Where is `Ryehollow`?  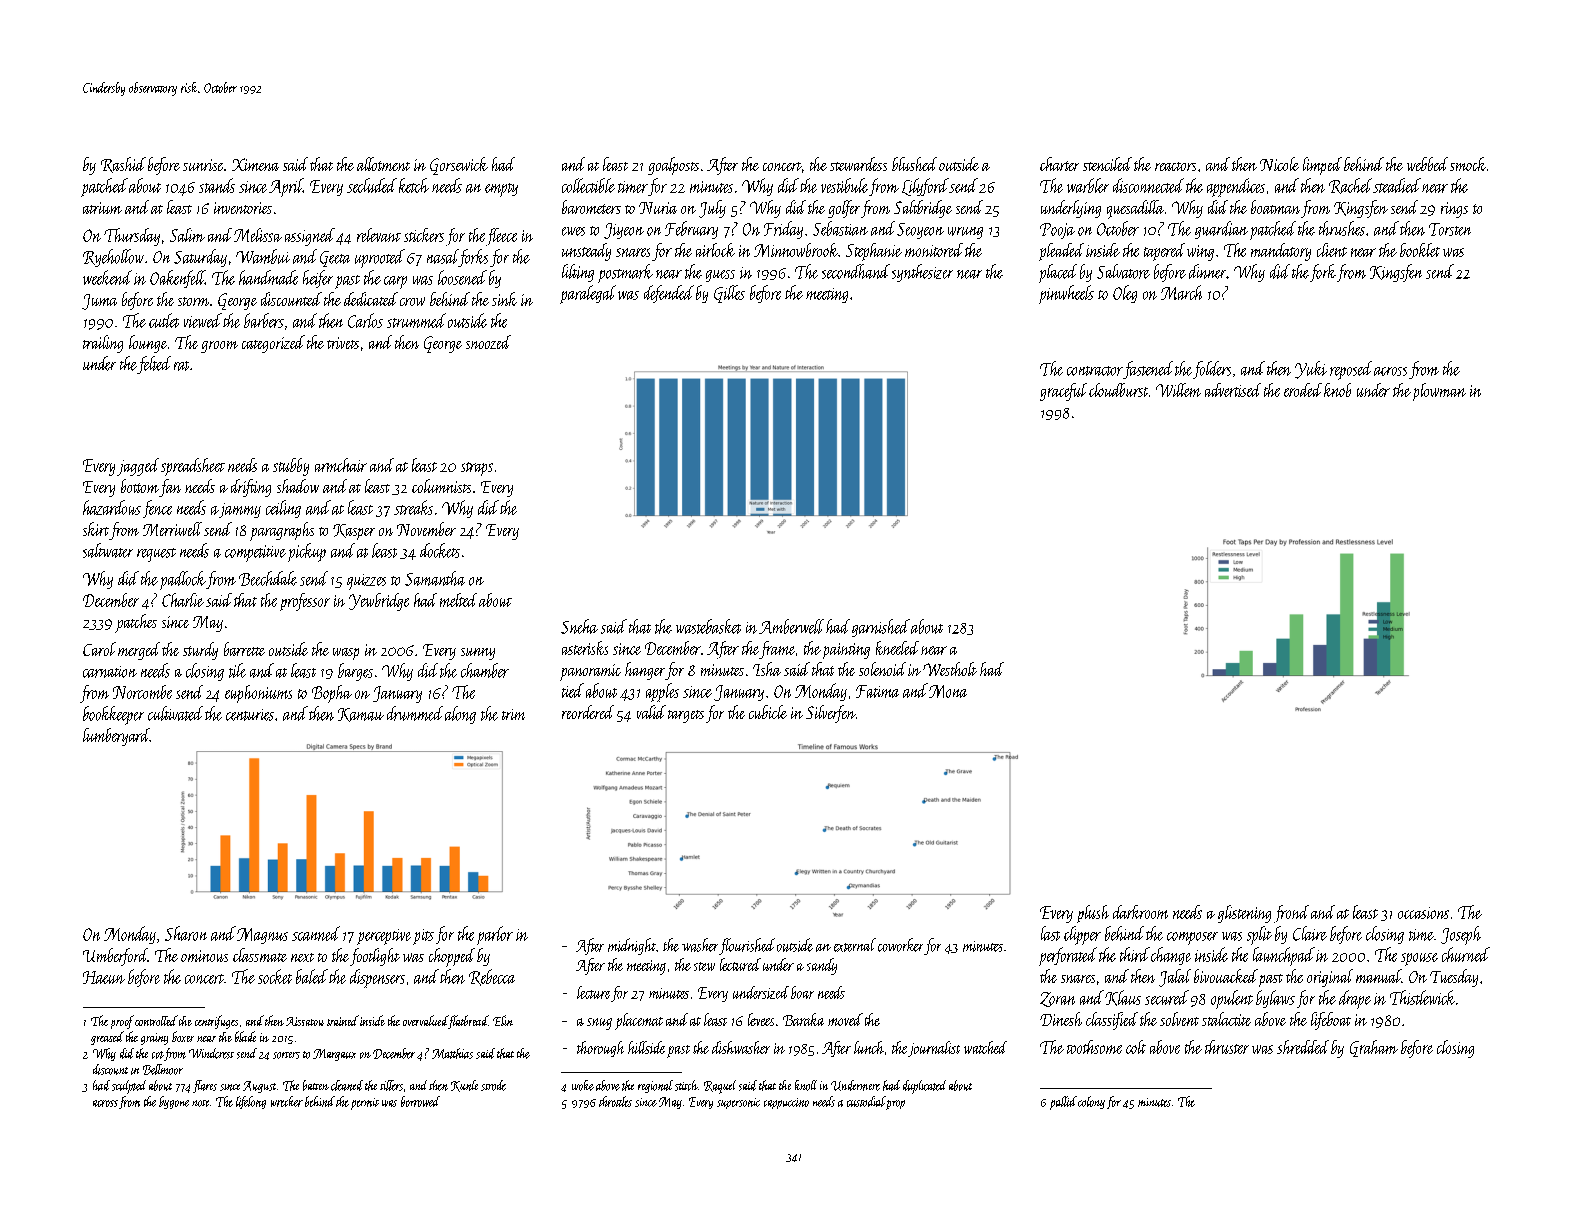
Ryehollow is located at coordinates (113, 258).
